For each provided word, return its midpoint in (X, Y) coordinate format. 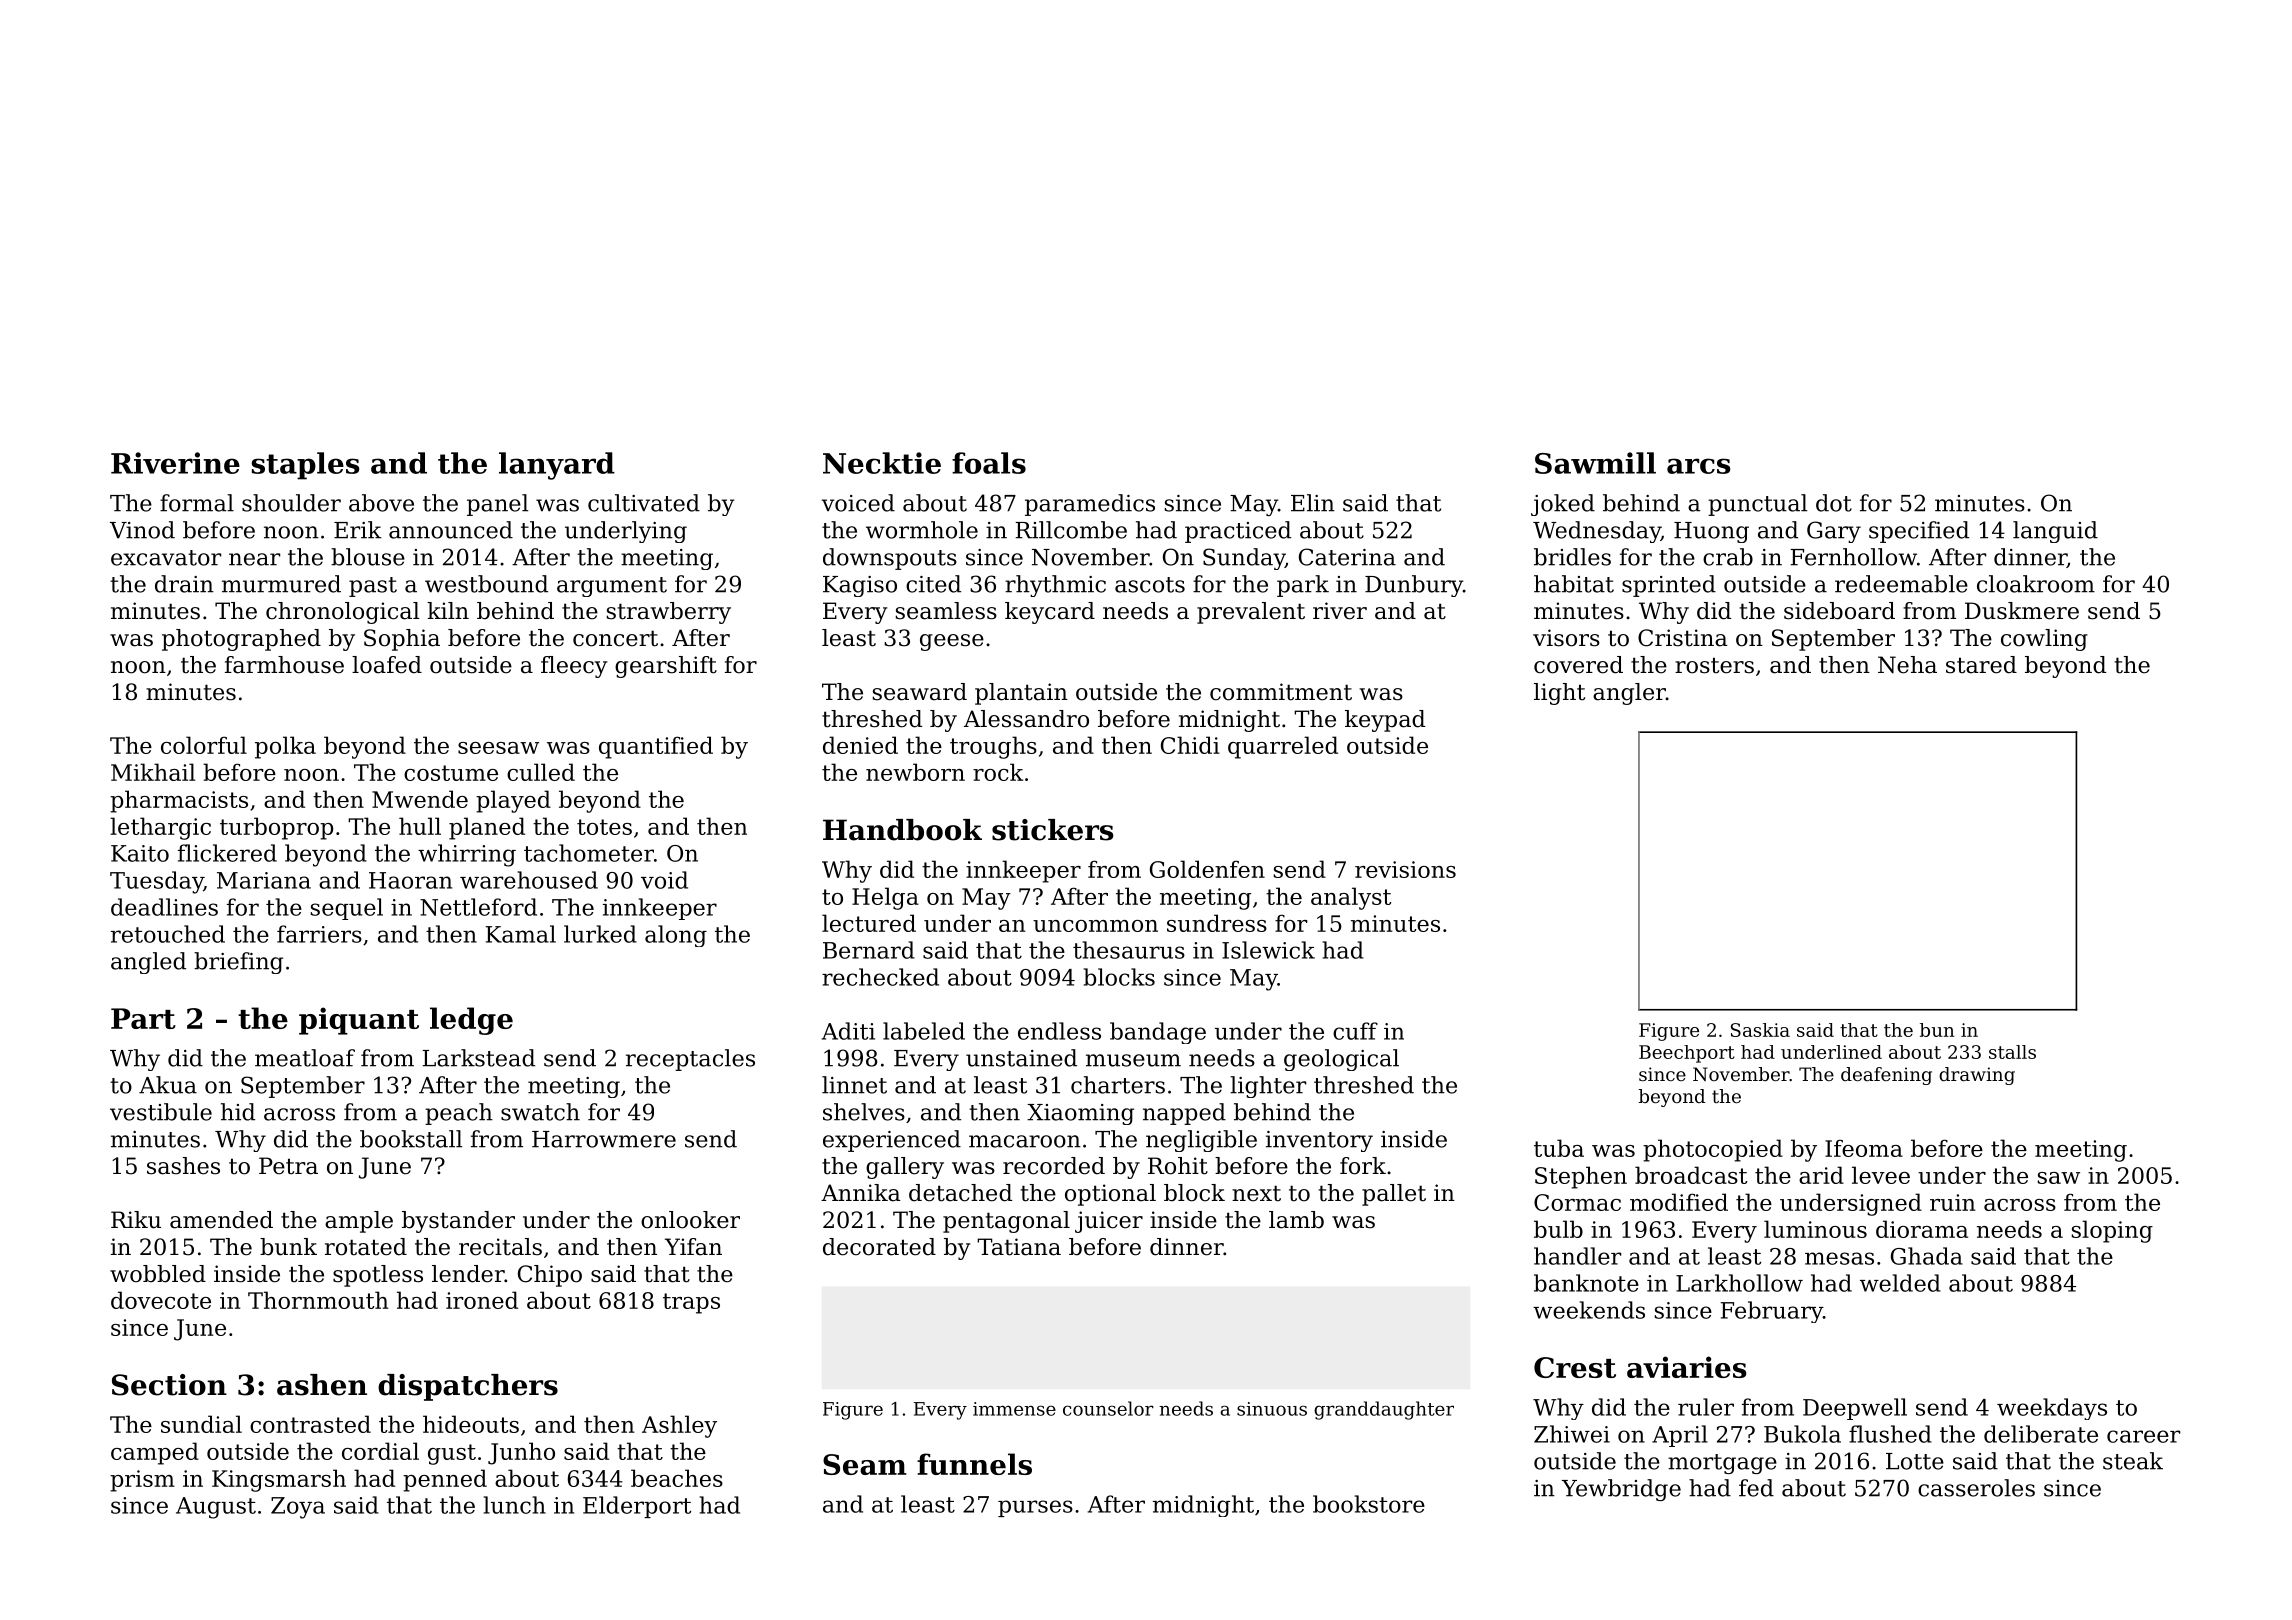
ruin (1952, 1202)
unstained (1021, 1058)
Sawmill (1595, 463)
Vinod (142, 530)
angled (148, 963)
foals (989, 463)
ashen (322, 1385)
